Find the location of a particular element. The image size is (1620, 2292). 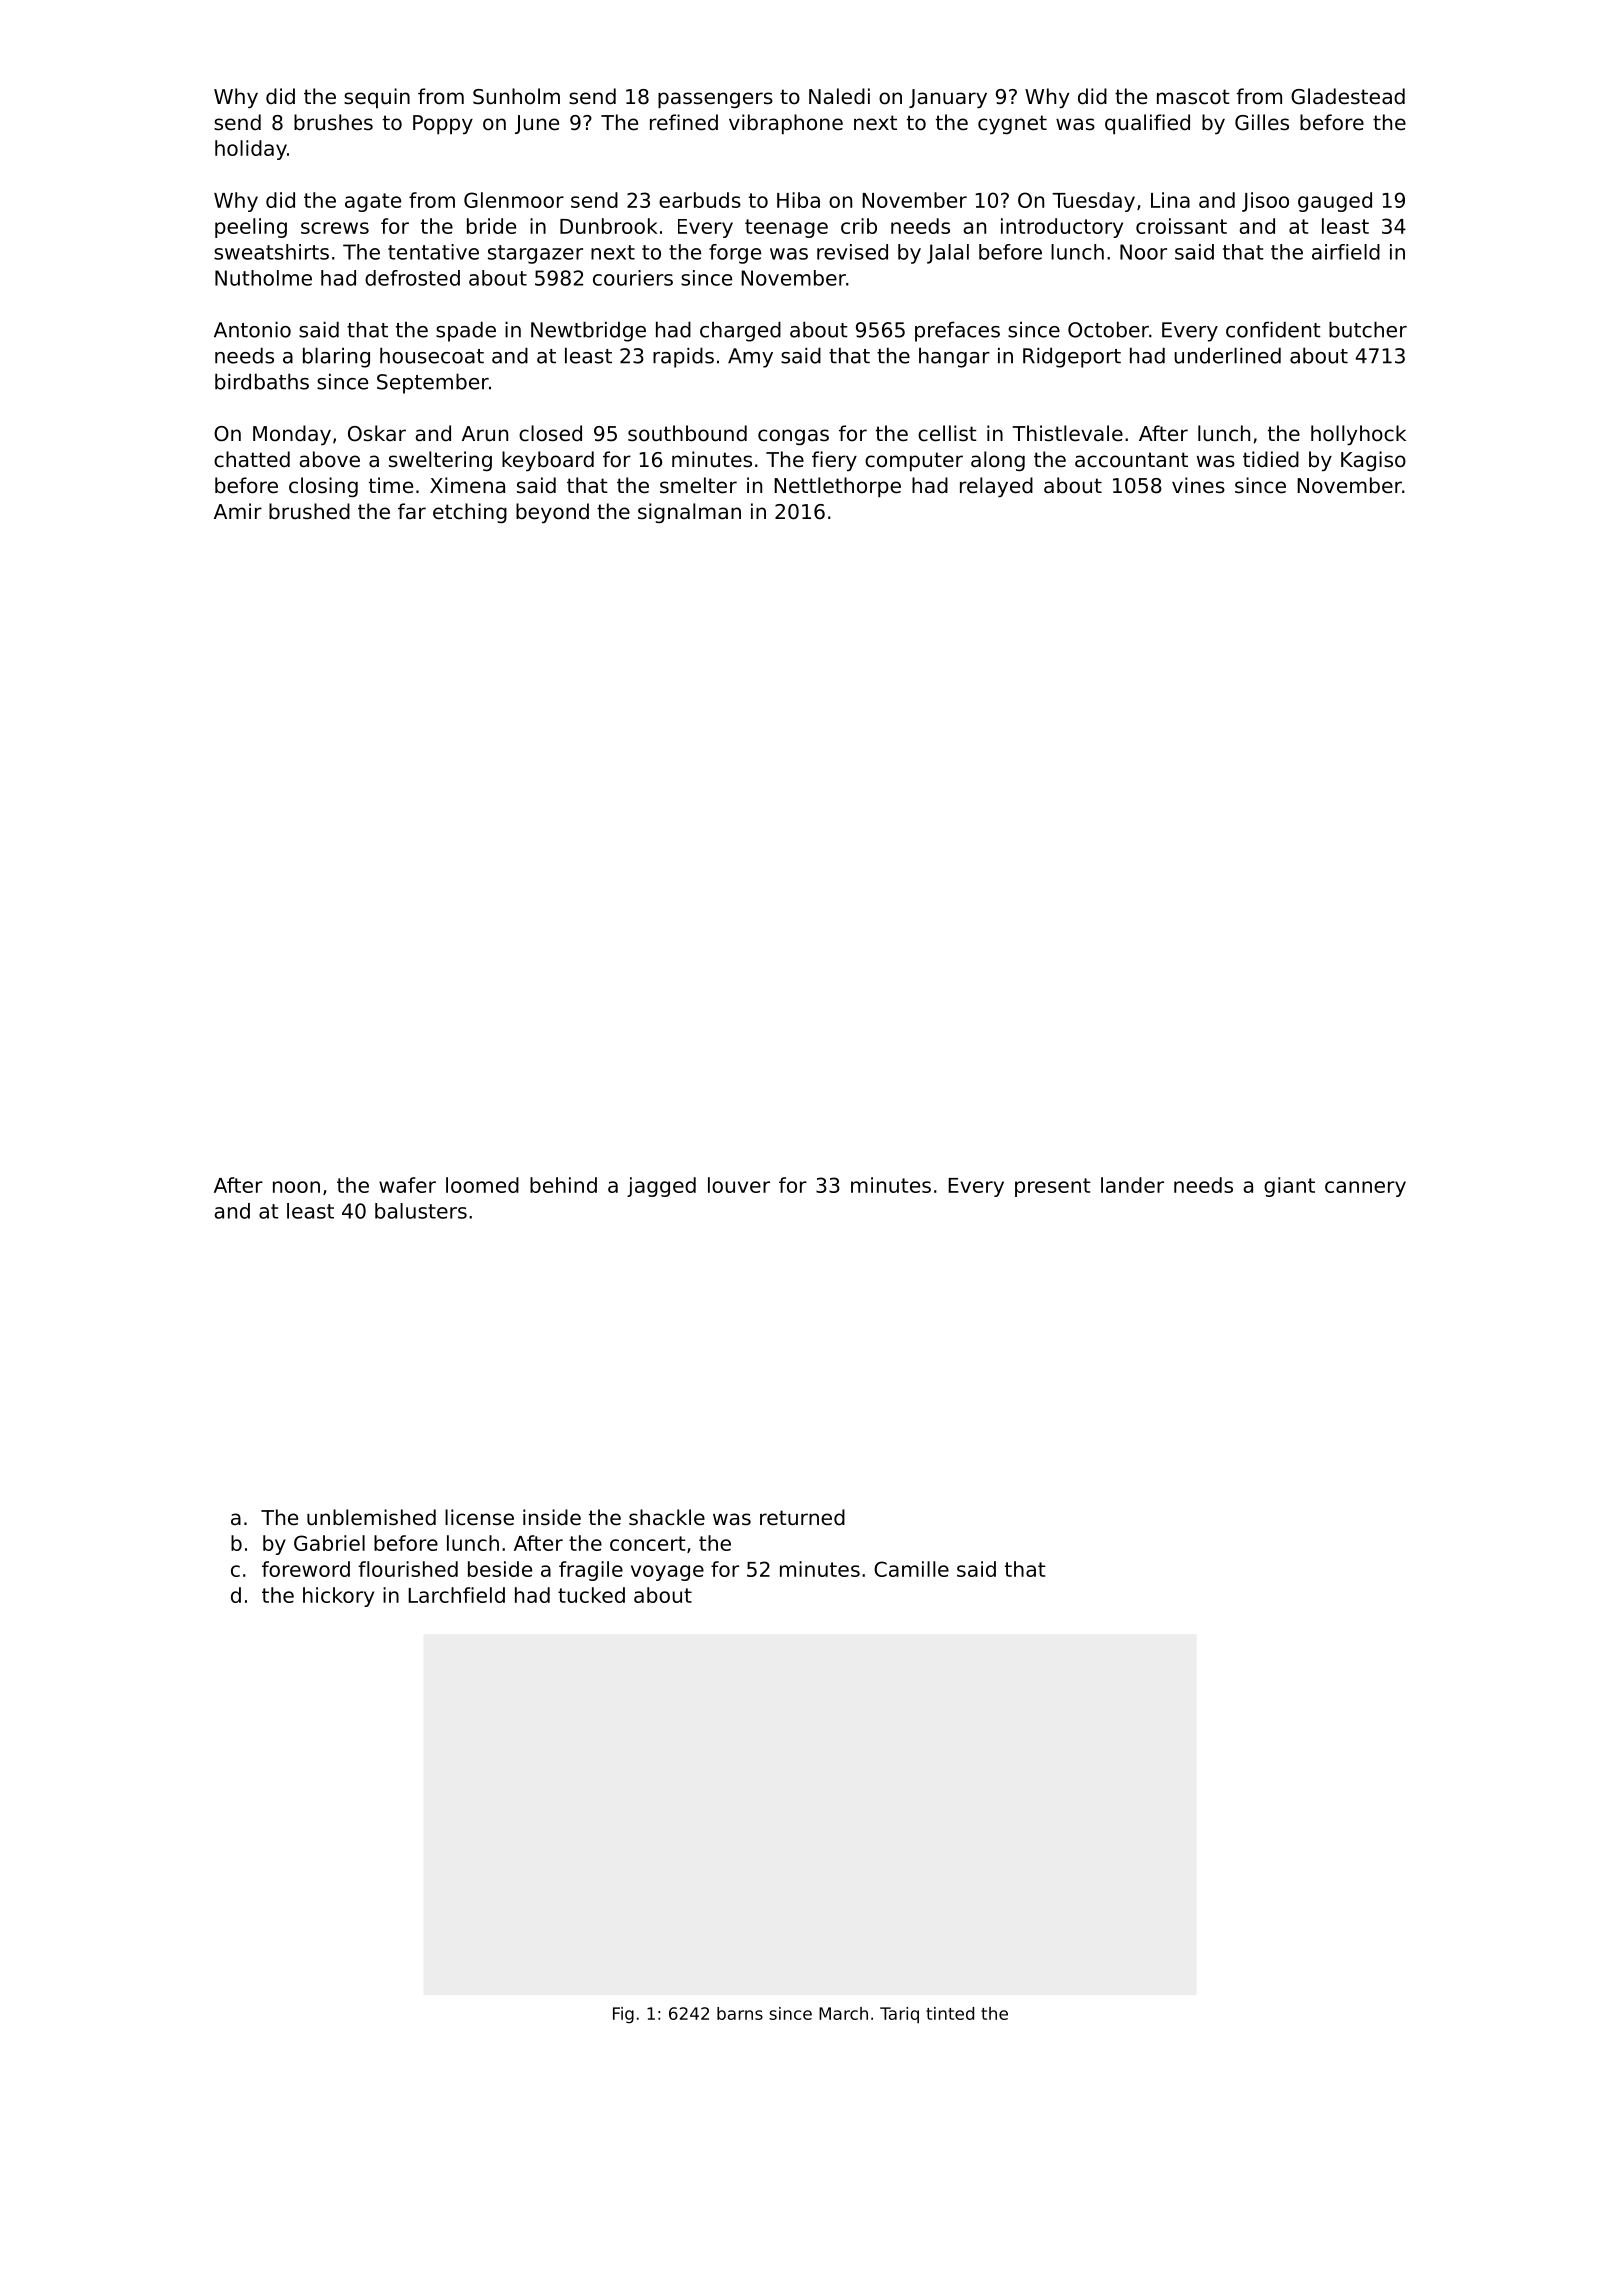

present is located at coordinates (1053, 1187).
